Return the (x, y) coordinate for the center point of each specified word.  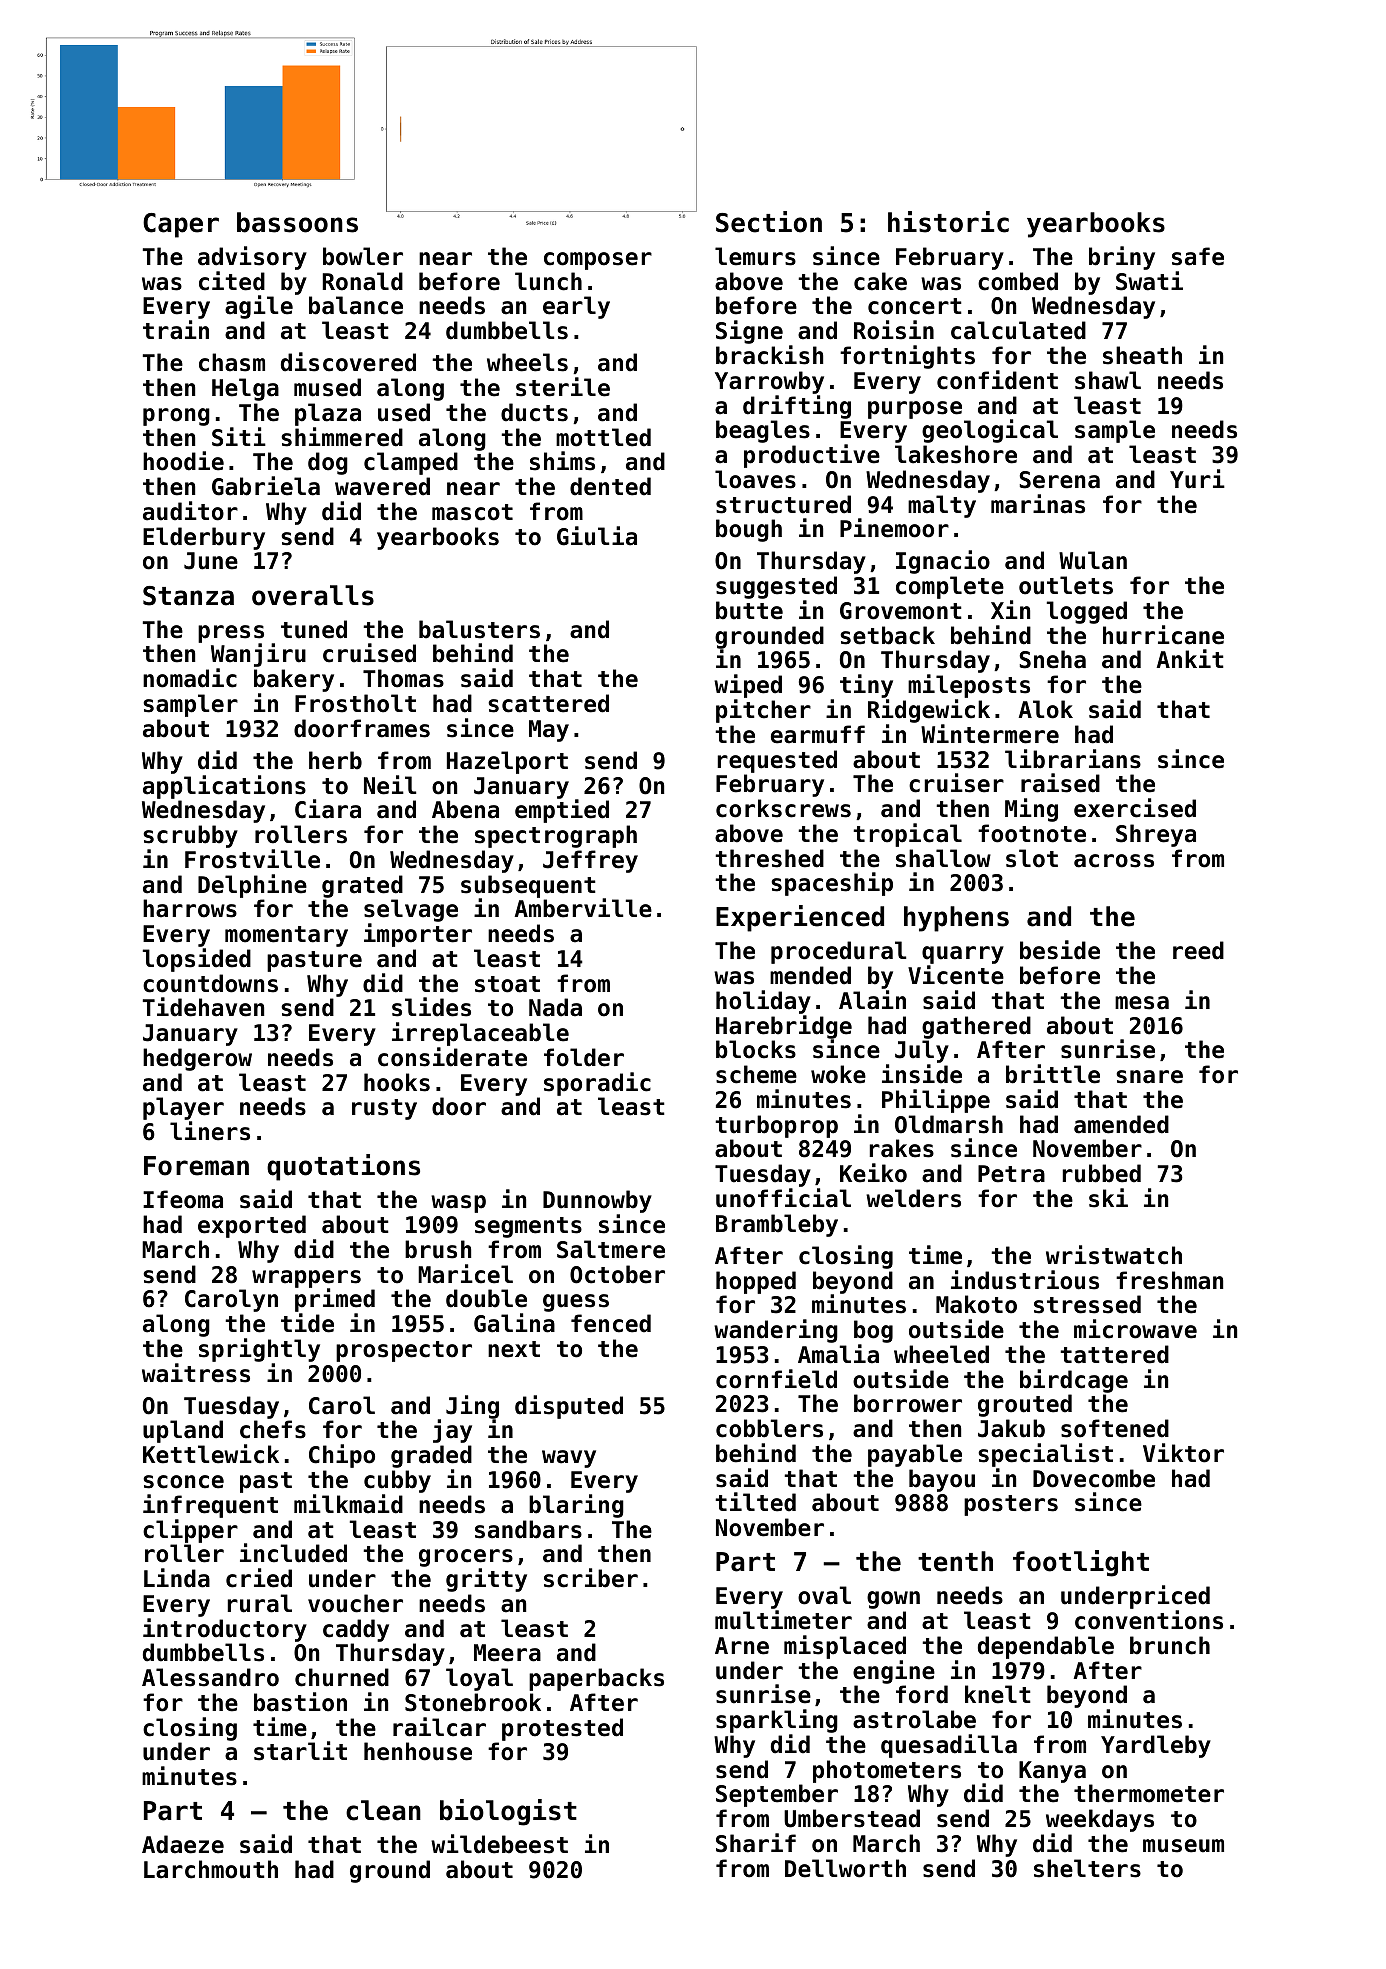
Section (769, 222)
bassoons (297, 222)
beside (1060, 950)
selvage (411, 910)
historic (948, 222)
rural (259, 1603)
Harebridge (784, 1027)
